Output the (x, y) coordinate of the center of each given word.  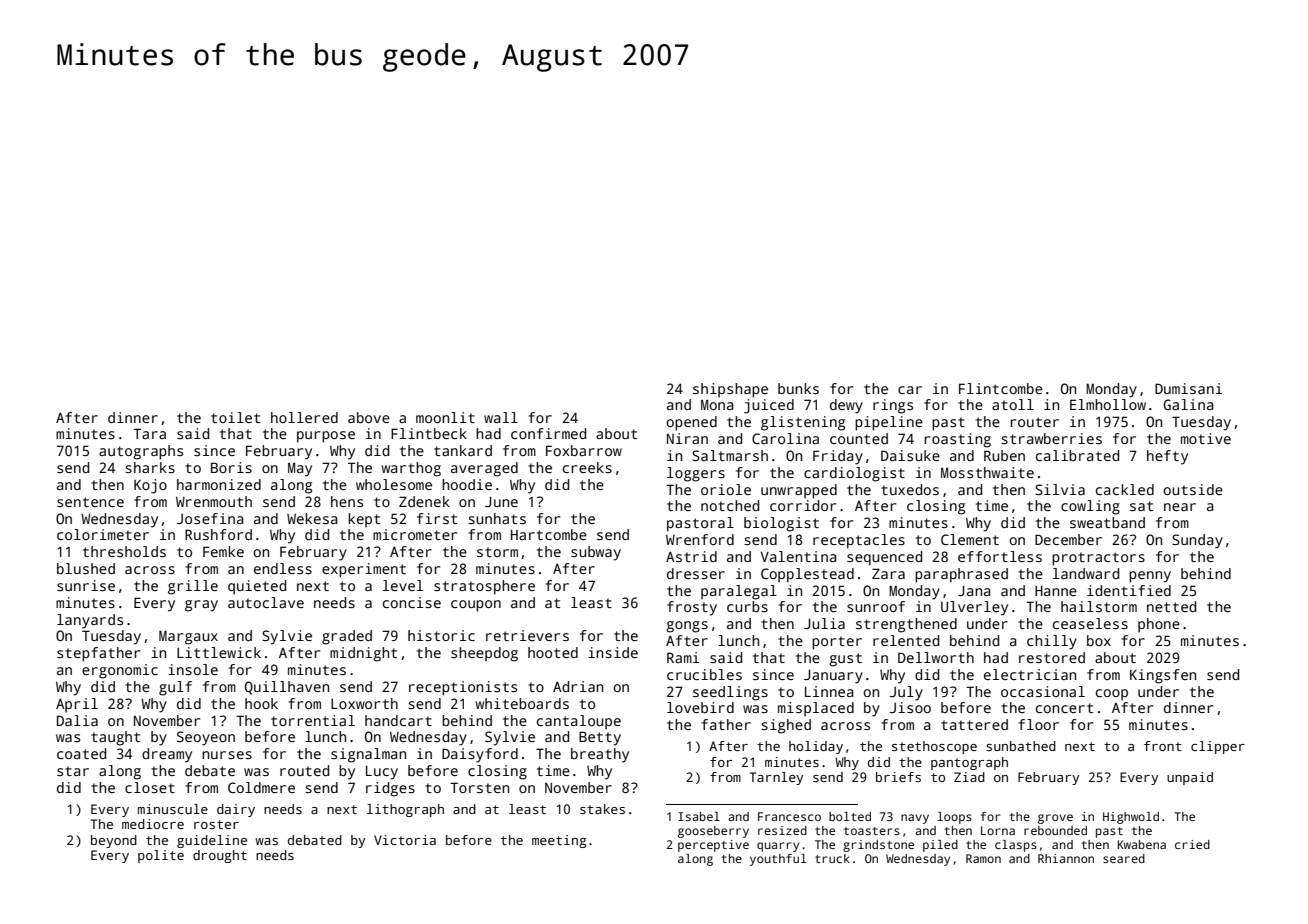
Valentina (798, 556)
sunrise (86, 585)
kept (364, 520)
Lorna (998, 830)
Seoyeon (206, 738)
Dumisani (1188, 388)
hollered (304, 417)
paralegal (739, 592)
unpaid (1190, 778)
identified (1129, 590)
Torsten (479, 787)
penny (1150, 577)
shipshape (730, 390)
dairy (236, 810)
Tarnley (776, 778)
